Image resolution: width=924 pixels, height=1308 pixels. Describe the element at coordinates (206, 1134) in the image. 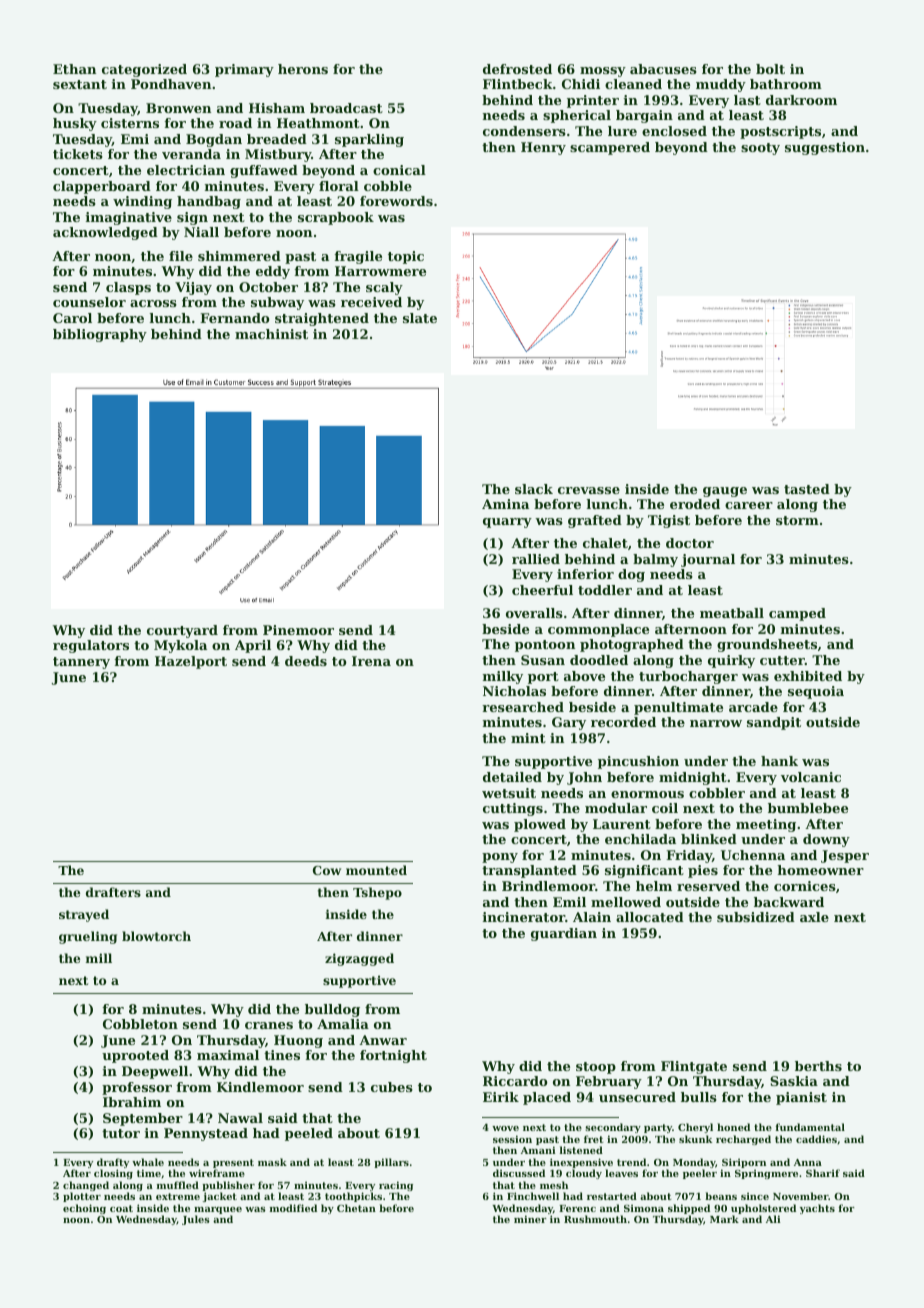

I see `Pennystead` at that location.
